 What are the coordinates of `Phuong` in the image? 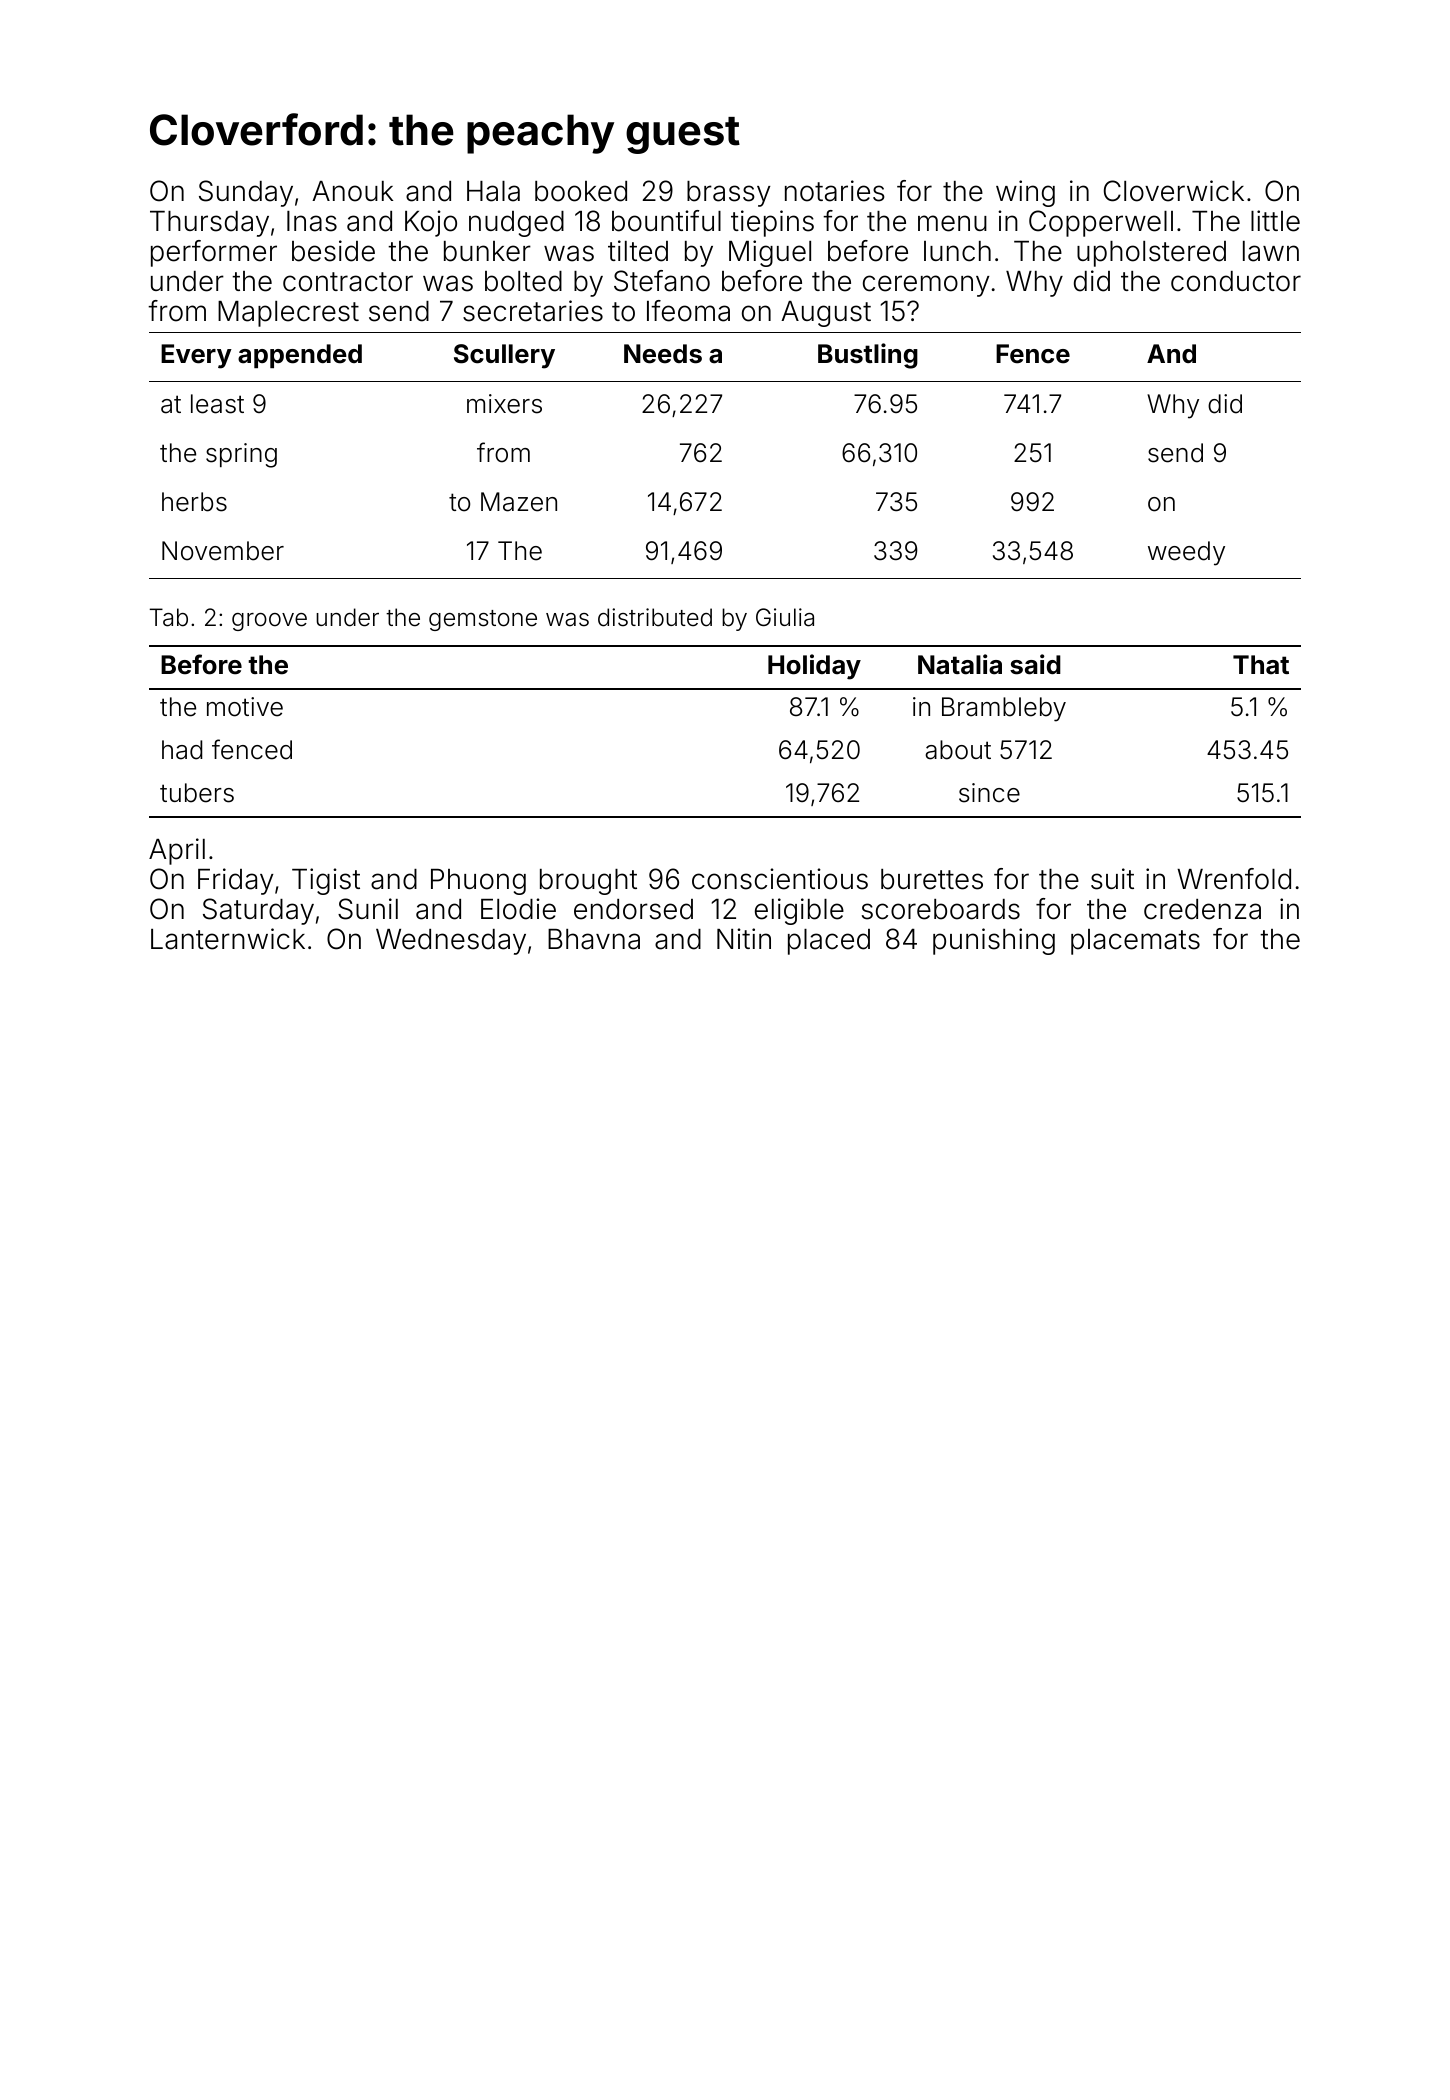 It's located at (478, 882).
